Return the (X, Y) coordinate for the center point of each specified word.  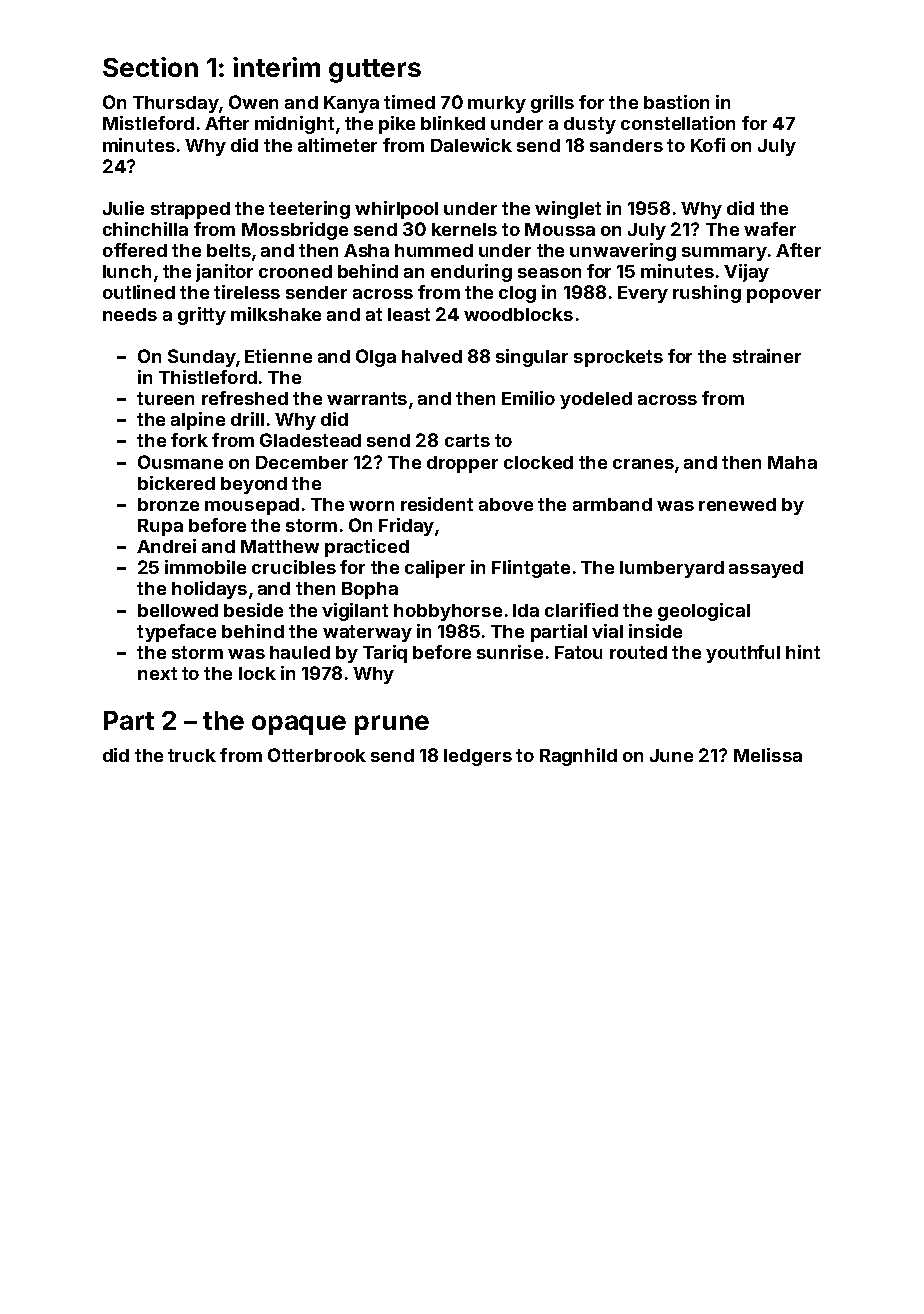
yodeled (596, 400)
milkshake (276, 314)
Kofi (708, 145)
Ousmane (180, 462)
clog (517, 294)
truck (192, 755)
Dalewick (471, 145)
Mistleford (148, 123)
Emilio (528, 398)
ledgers (478, 757)
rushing (707, 294)
